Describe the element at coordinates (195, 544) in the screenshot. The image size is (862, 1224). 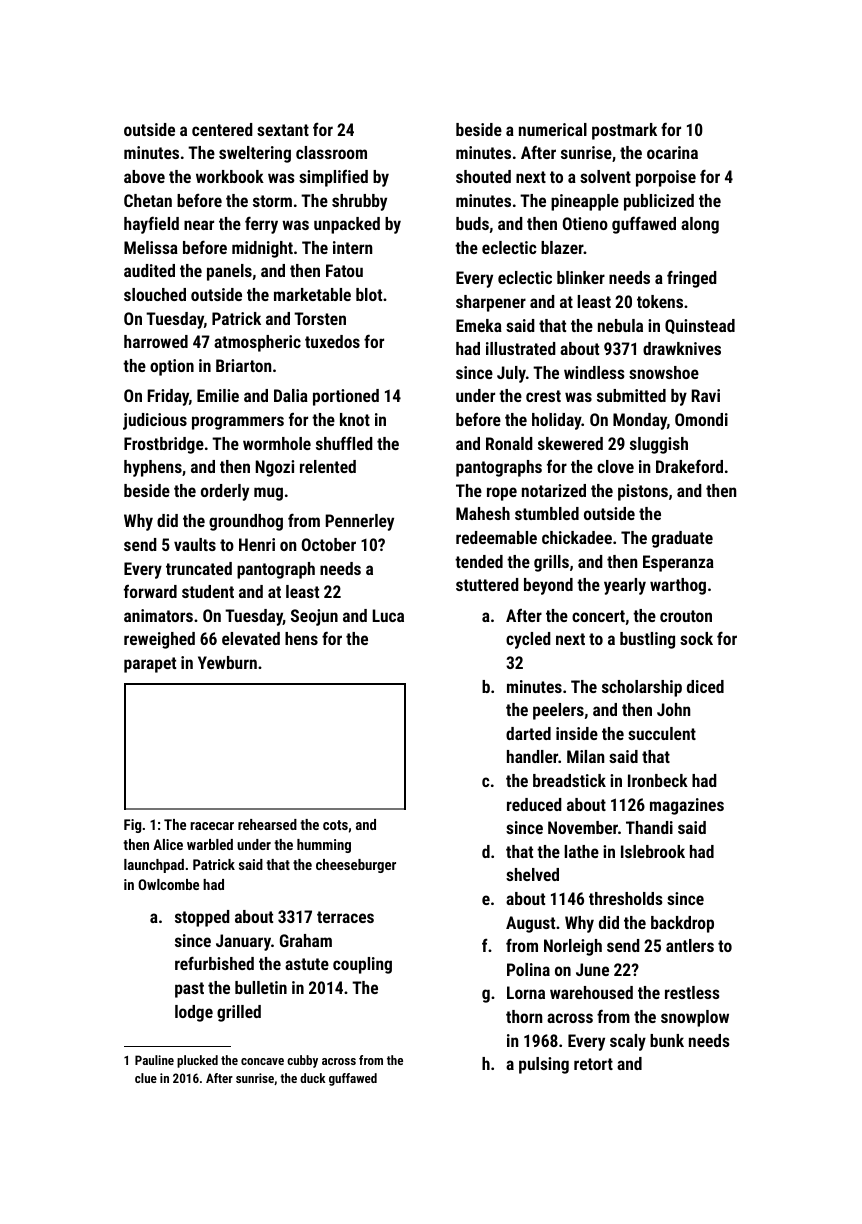
I see `vaults` at that location.
